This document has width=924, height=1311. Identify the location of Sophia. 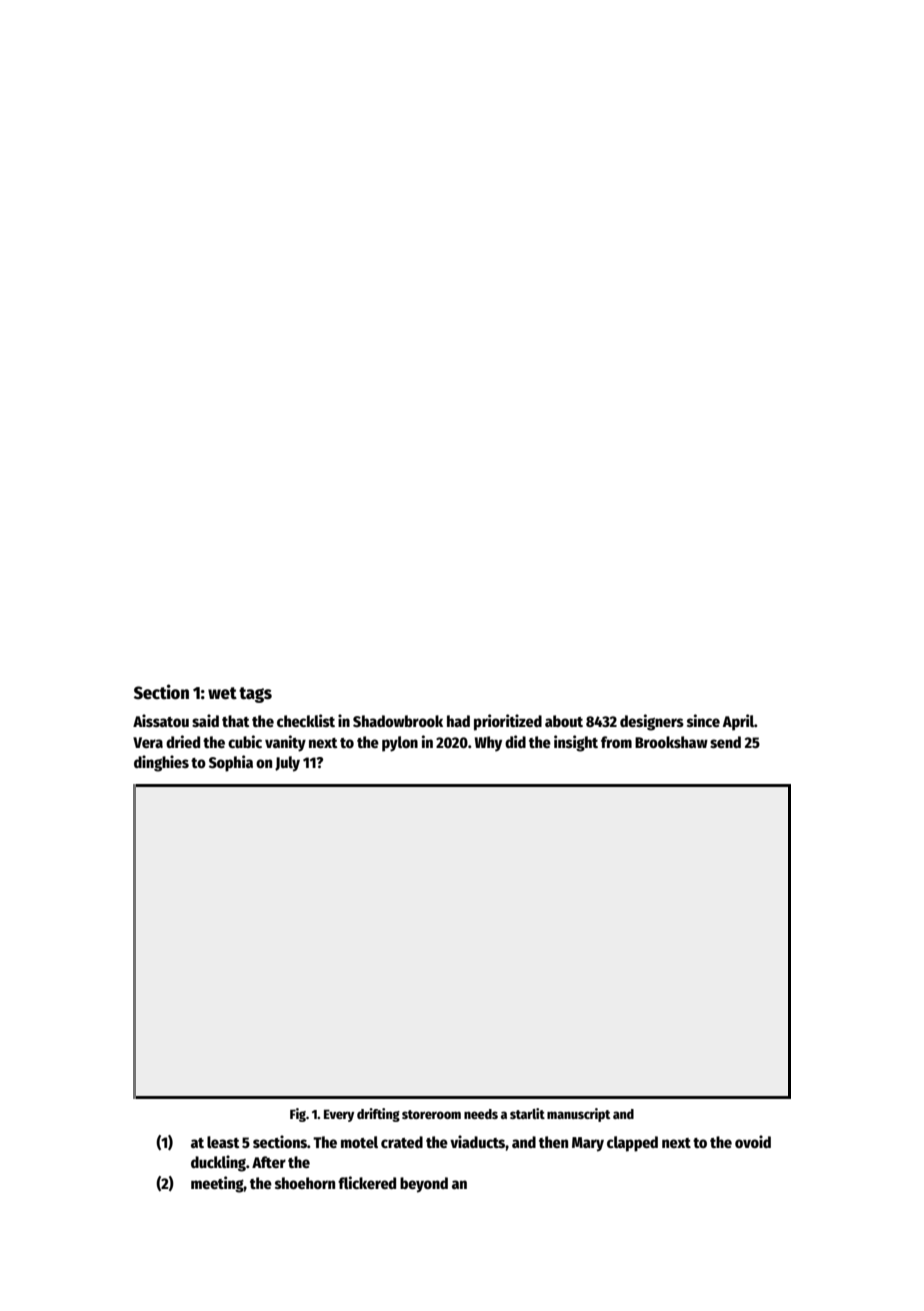
(231, 763).
